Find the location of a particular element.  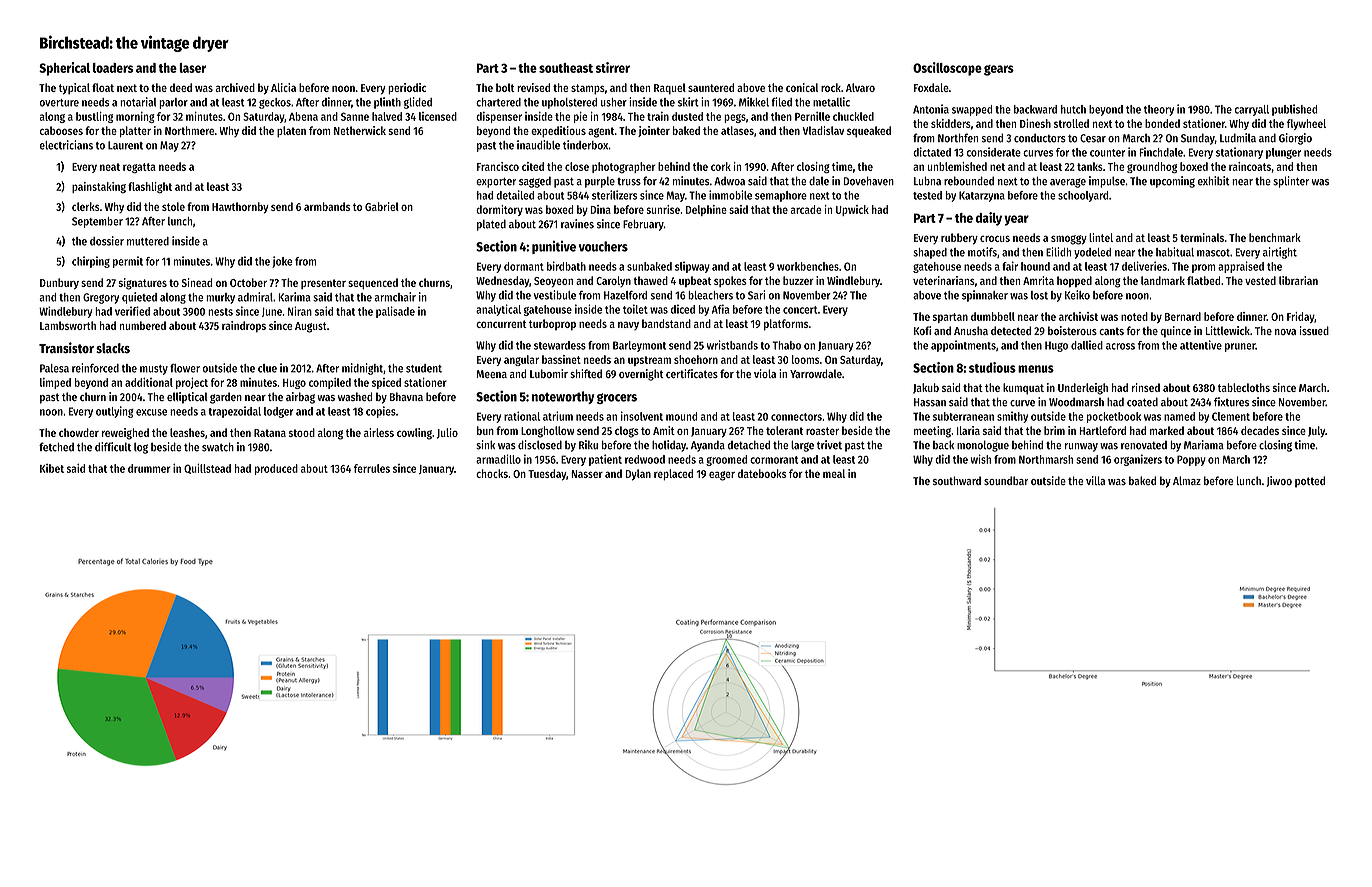

drummer is located at coordinates (149, 468).
